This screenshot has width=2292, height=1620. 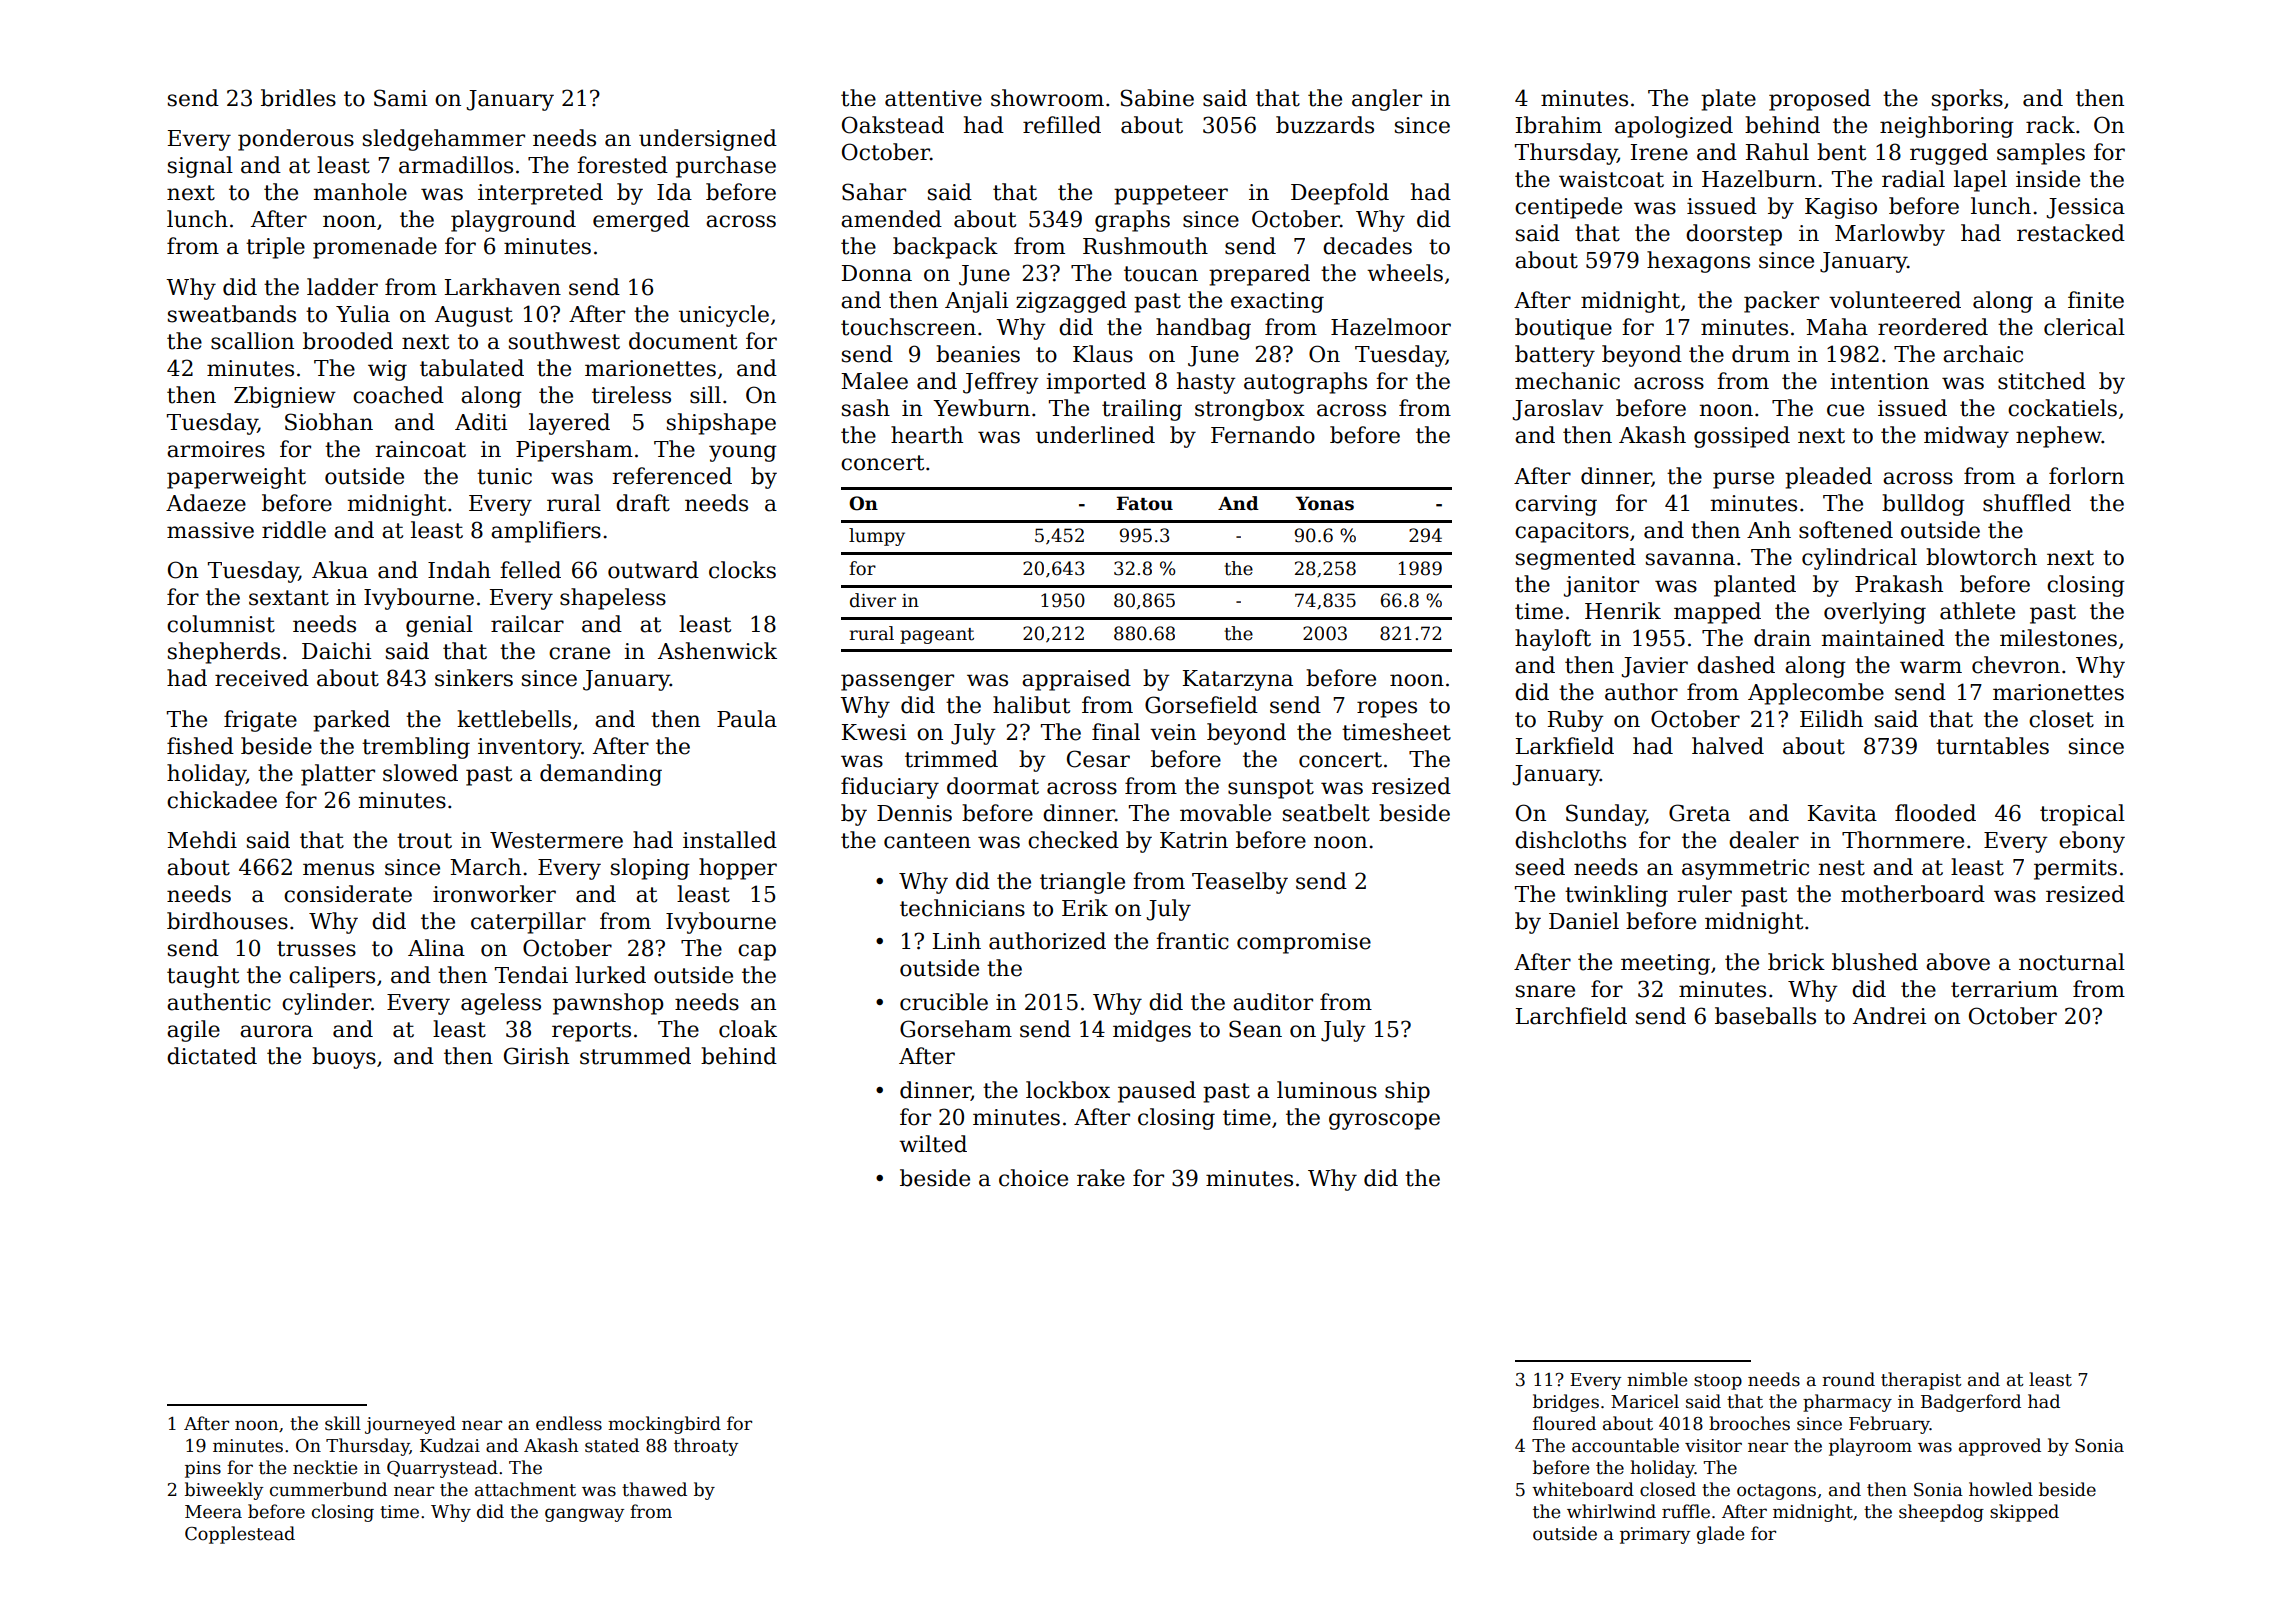 What do you see at coordinates (240, 1535) in the screenshot?
I see `Copplestead` at bounding box center [240, 1535].
